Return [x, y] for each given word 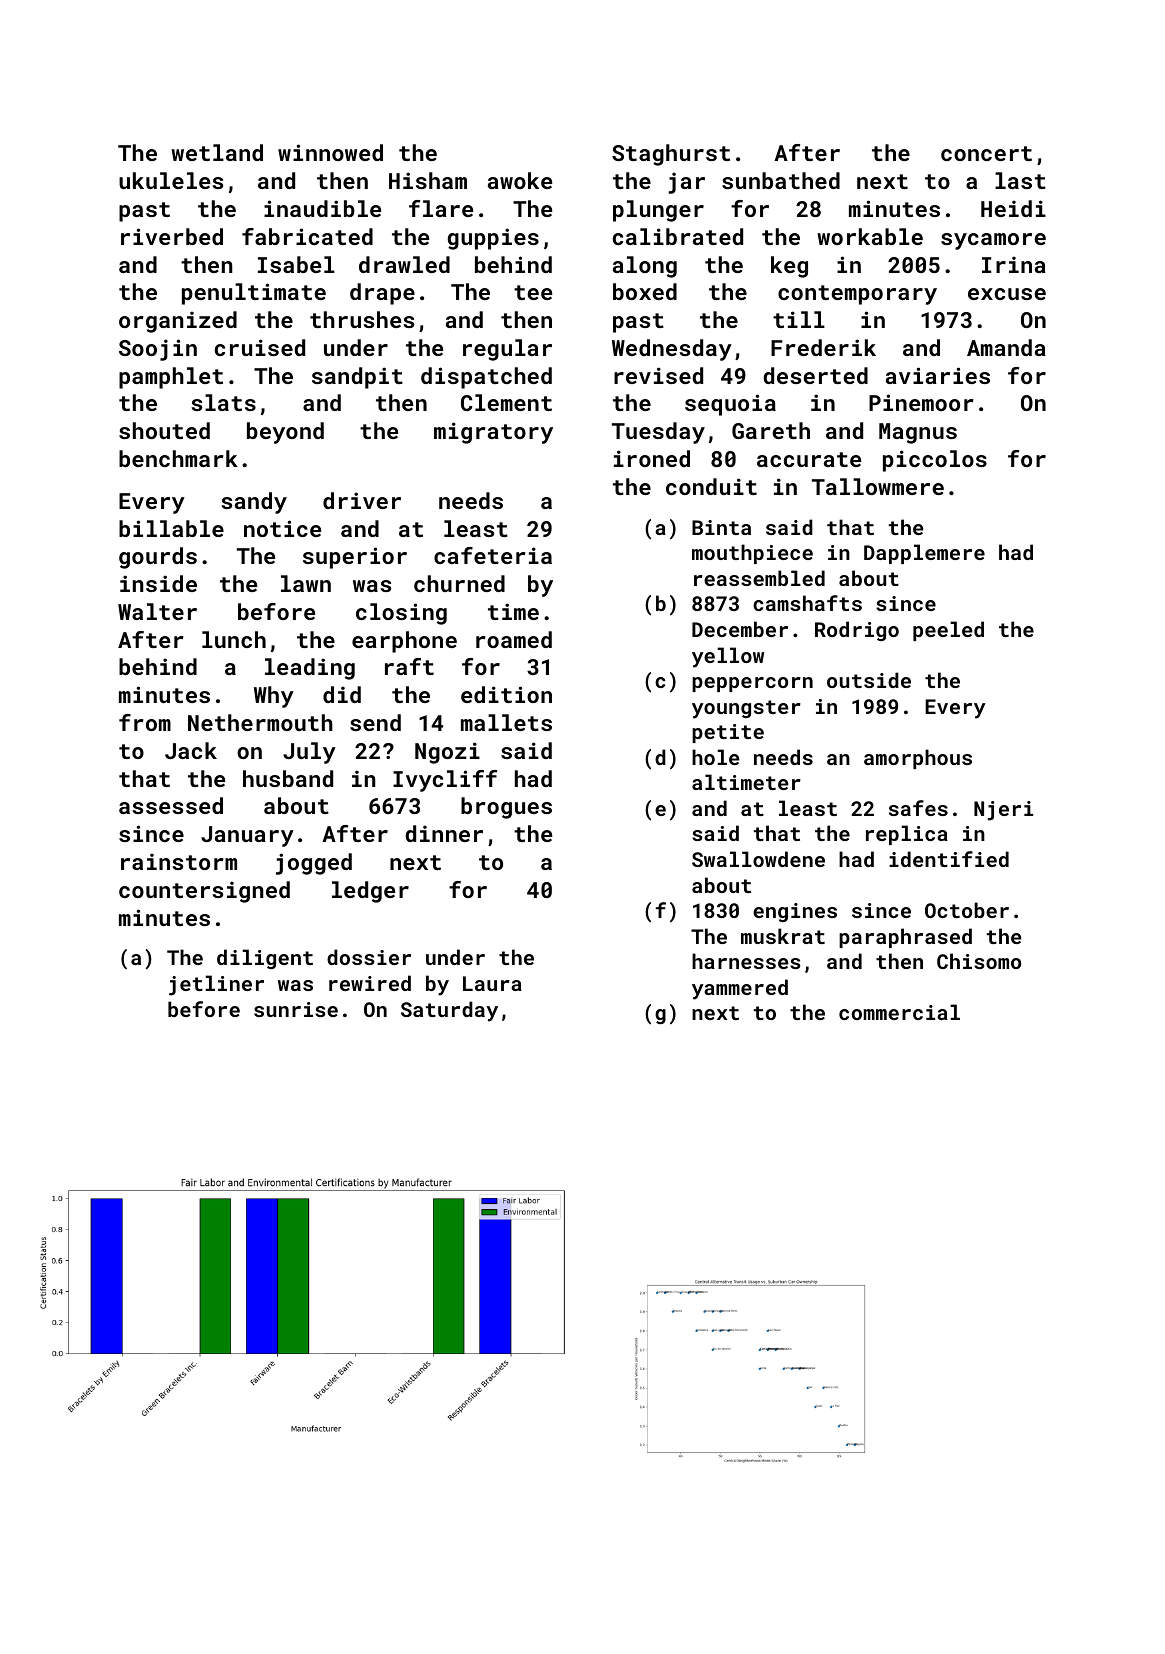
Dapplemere [924, 554]
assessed [171, 805]
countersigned [204, 892]
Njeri [1003, 811]
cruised [260, 347]
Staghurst [671, 155]
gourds [158, 558]
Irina [1014, 264]
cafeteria [493, 555]
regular [507, 350]
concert [986, 153]
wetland [217, 152]
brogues [506, 808]
